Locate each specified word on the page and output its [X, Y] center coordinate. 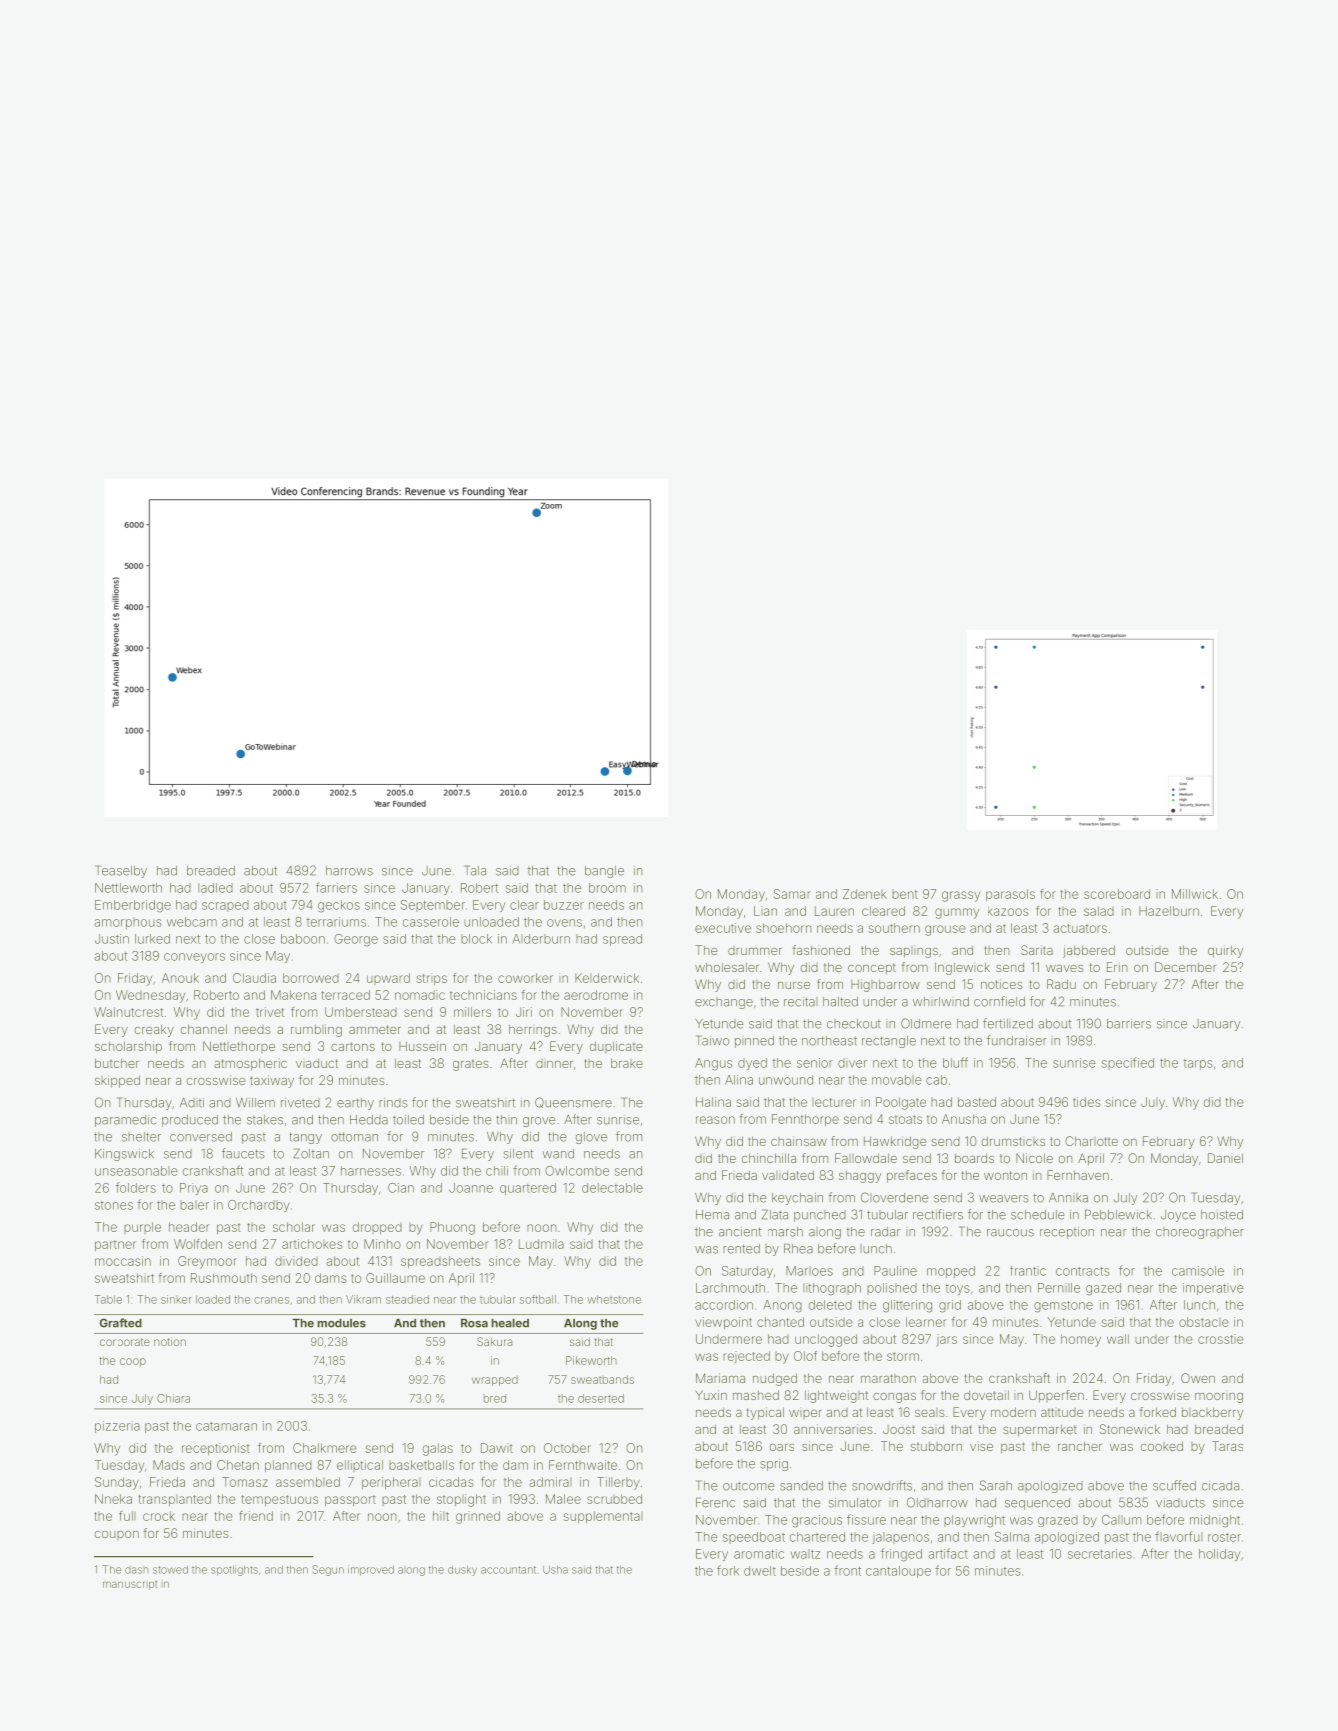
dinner [554, 1063]
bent [905, 894]
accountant [508, 1570]
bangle [604, 872]
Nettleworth [128, 888]
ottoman [354, 1137]
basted [977, 1102]
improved [371, 1570]
